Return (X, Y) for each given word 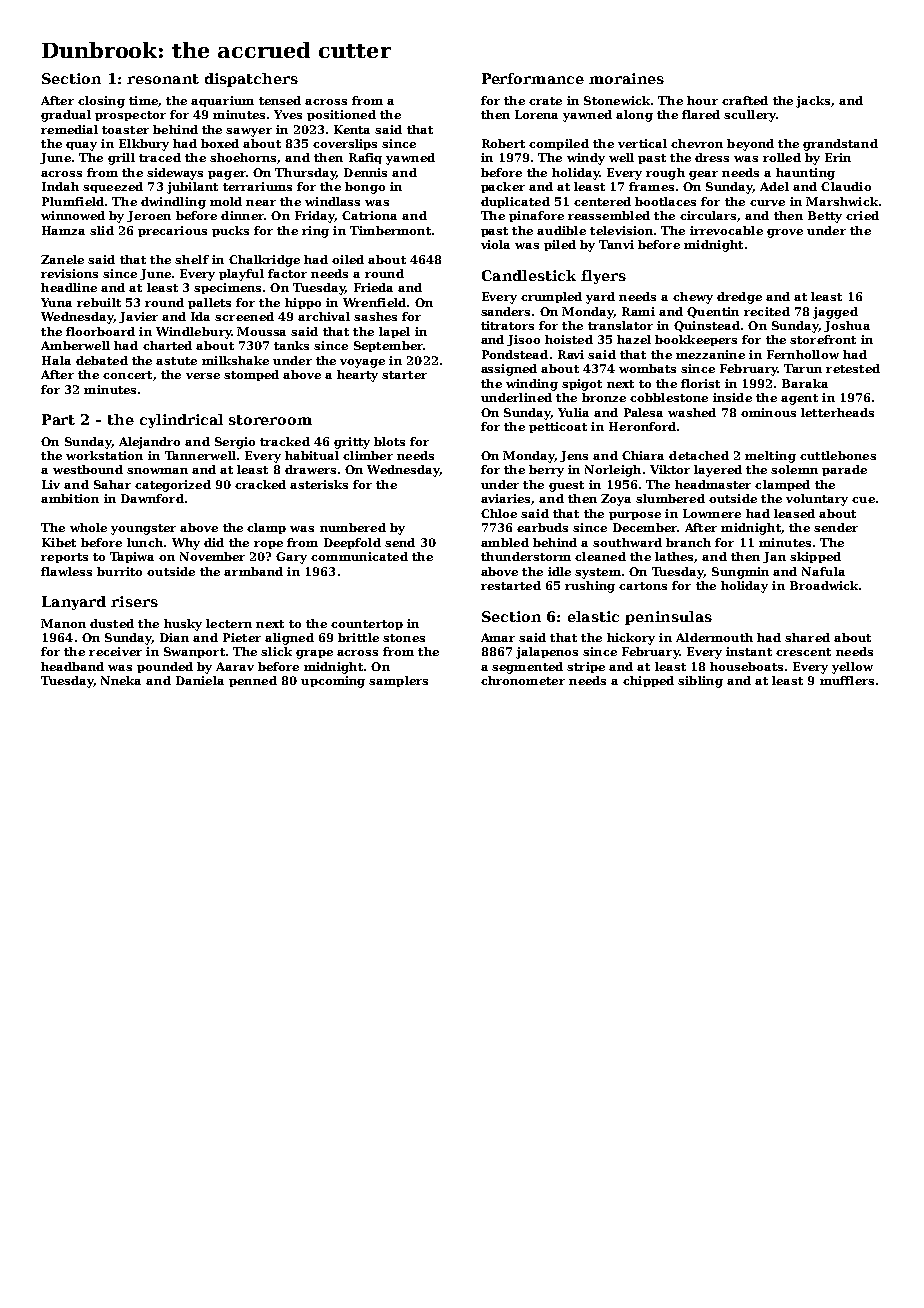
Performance (533, 78)
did (214, 542)
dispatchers (251, 80)
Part (58, 419)
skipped (815, 557)
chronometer (523, 680)
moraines (626, 78)
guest (566, 486)
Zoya (616, 500)
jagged (835, 313)
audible (561, 230)
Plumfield (73, 201)
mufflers (847, 680)
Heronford (642, 426)
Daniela (200, 680)
